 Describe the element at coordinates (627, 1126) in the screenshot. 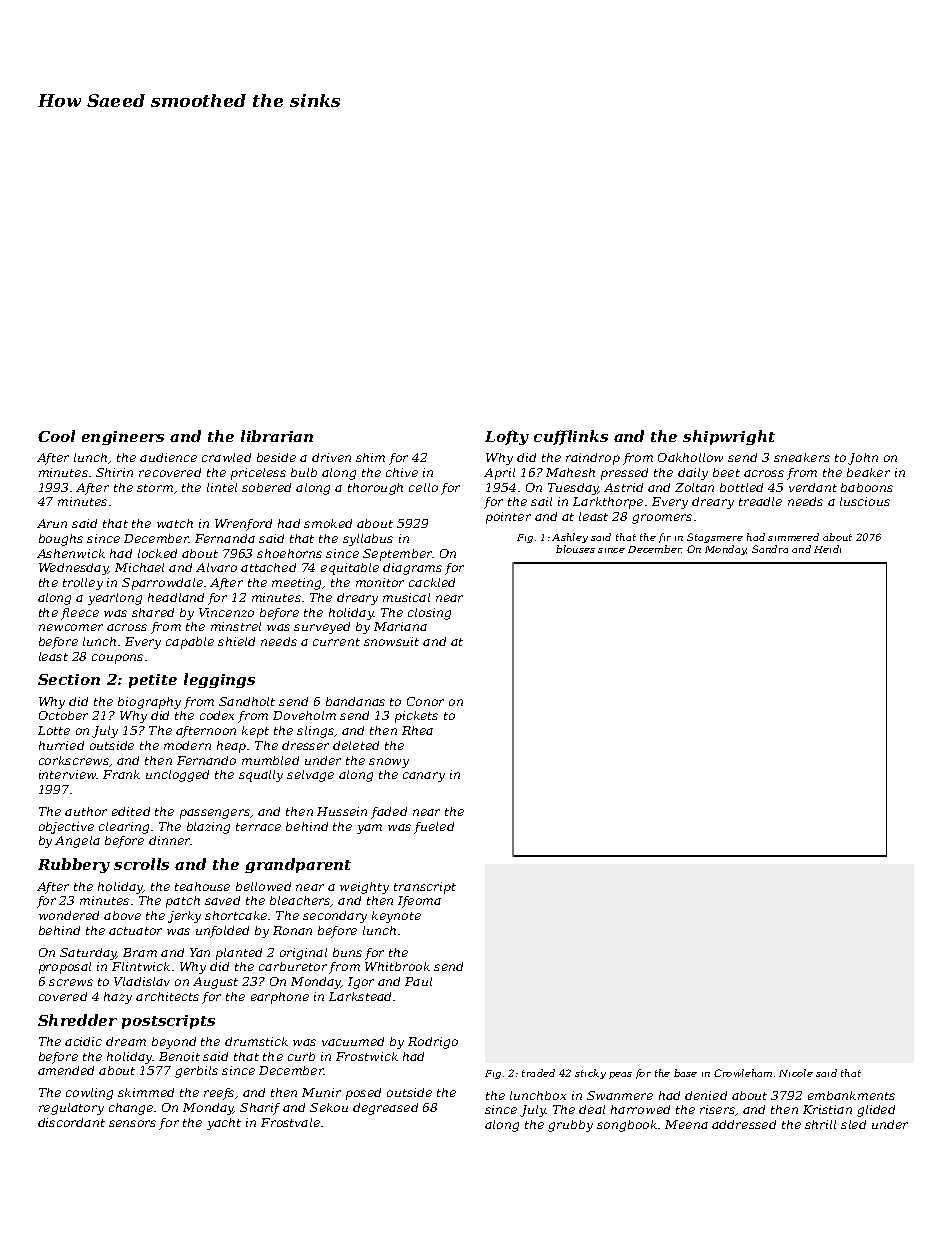

I see `songbook` at that location.
